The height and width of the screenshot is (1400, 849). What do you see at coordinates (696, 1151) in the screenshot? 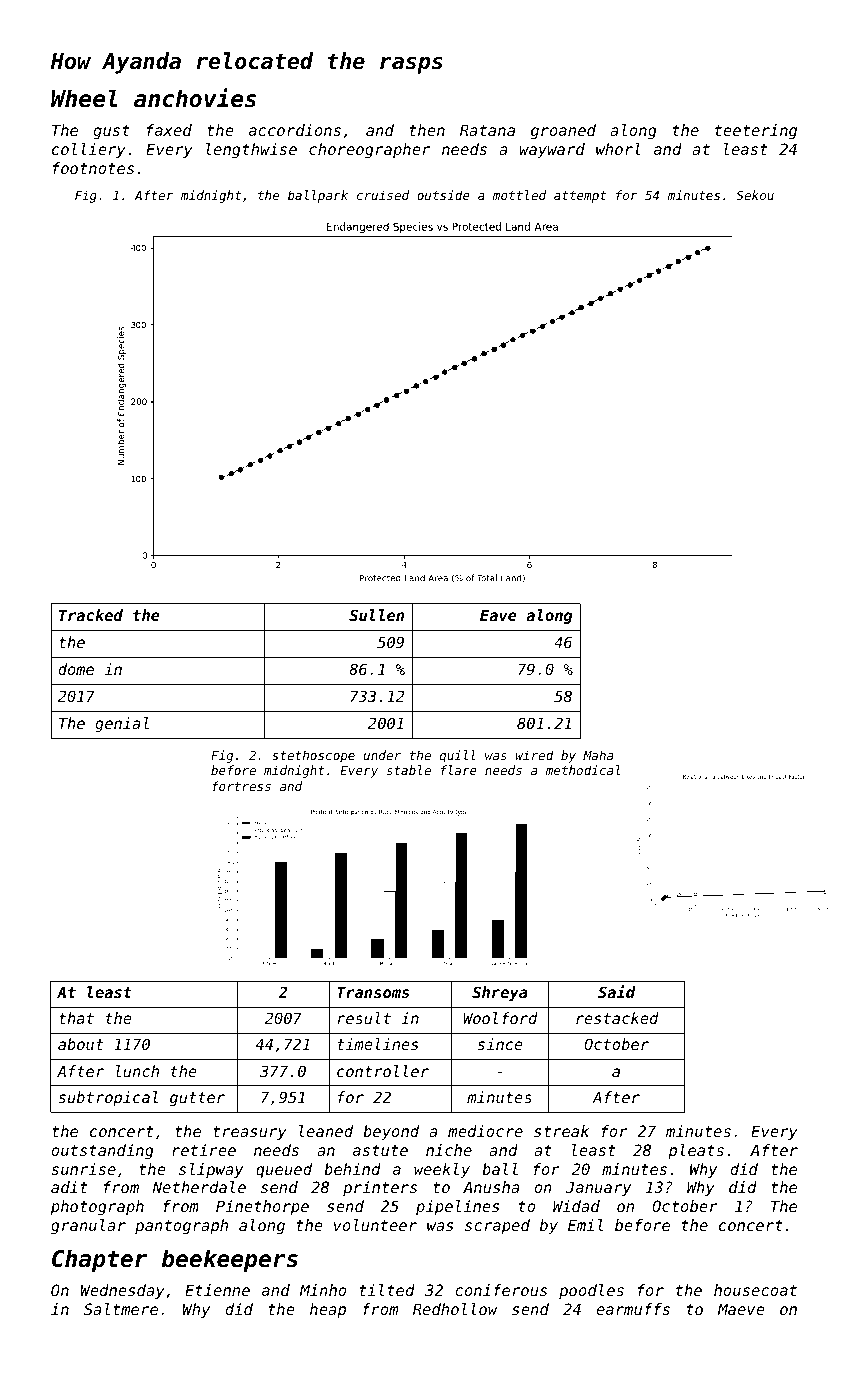
I see `pleats` at bounding box center [696, 1151].
